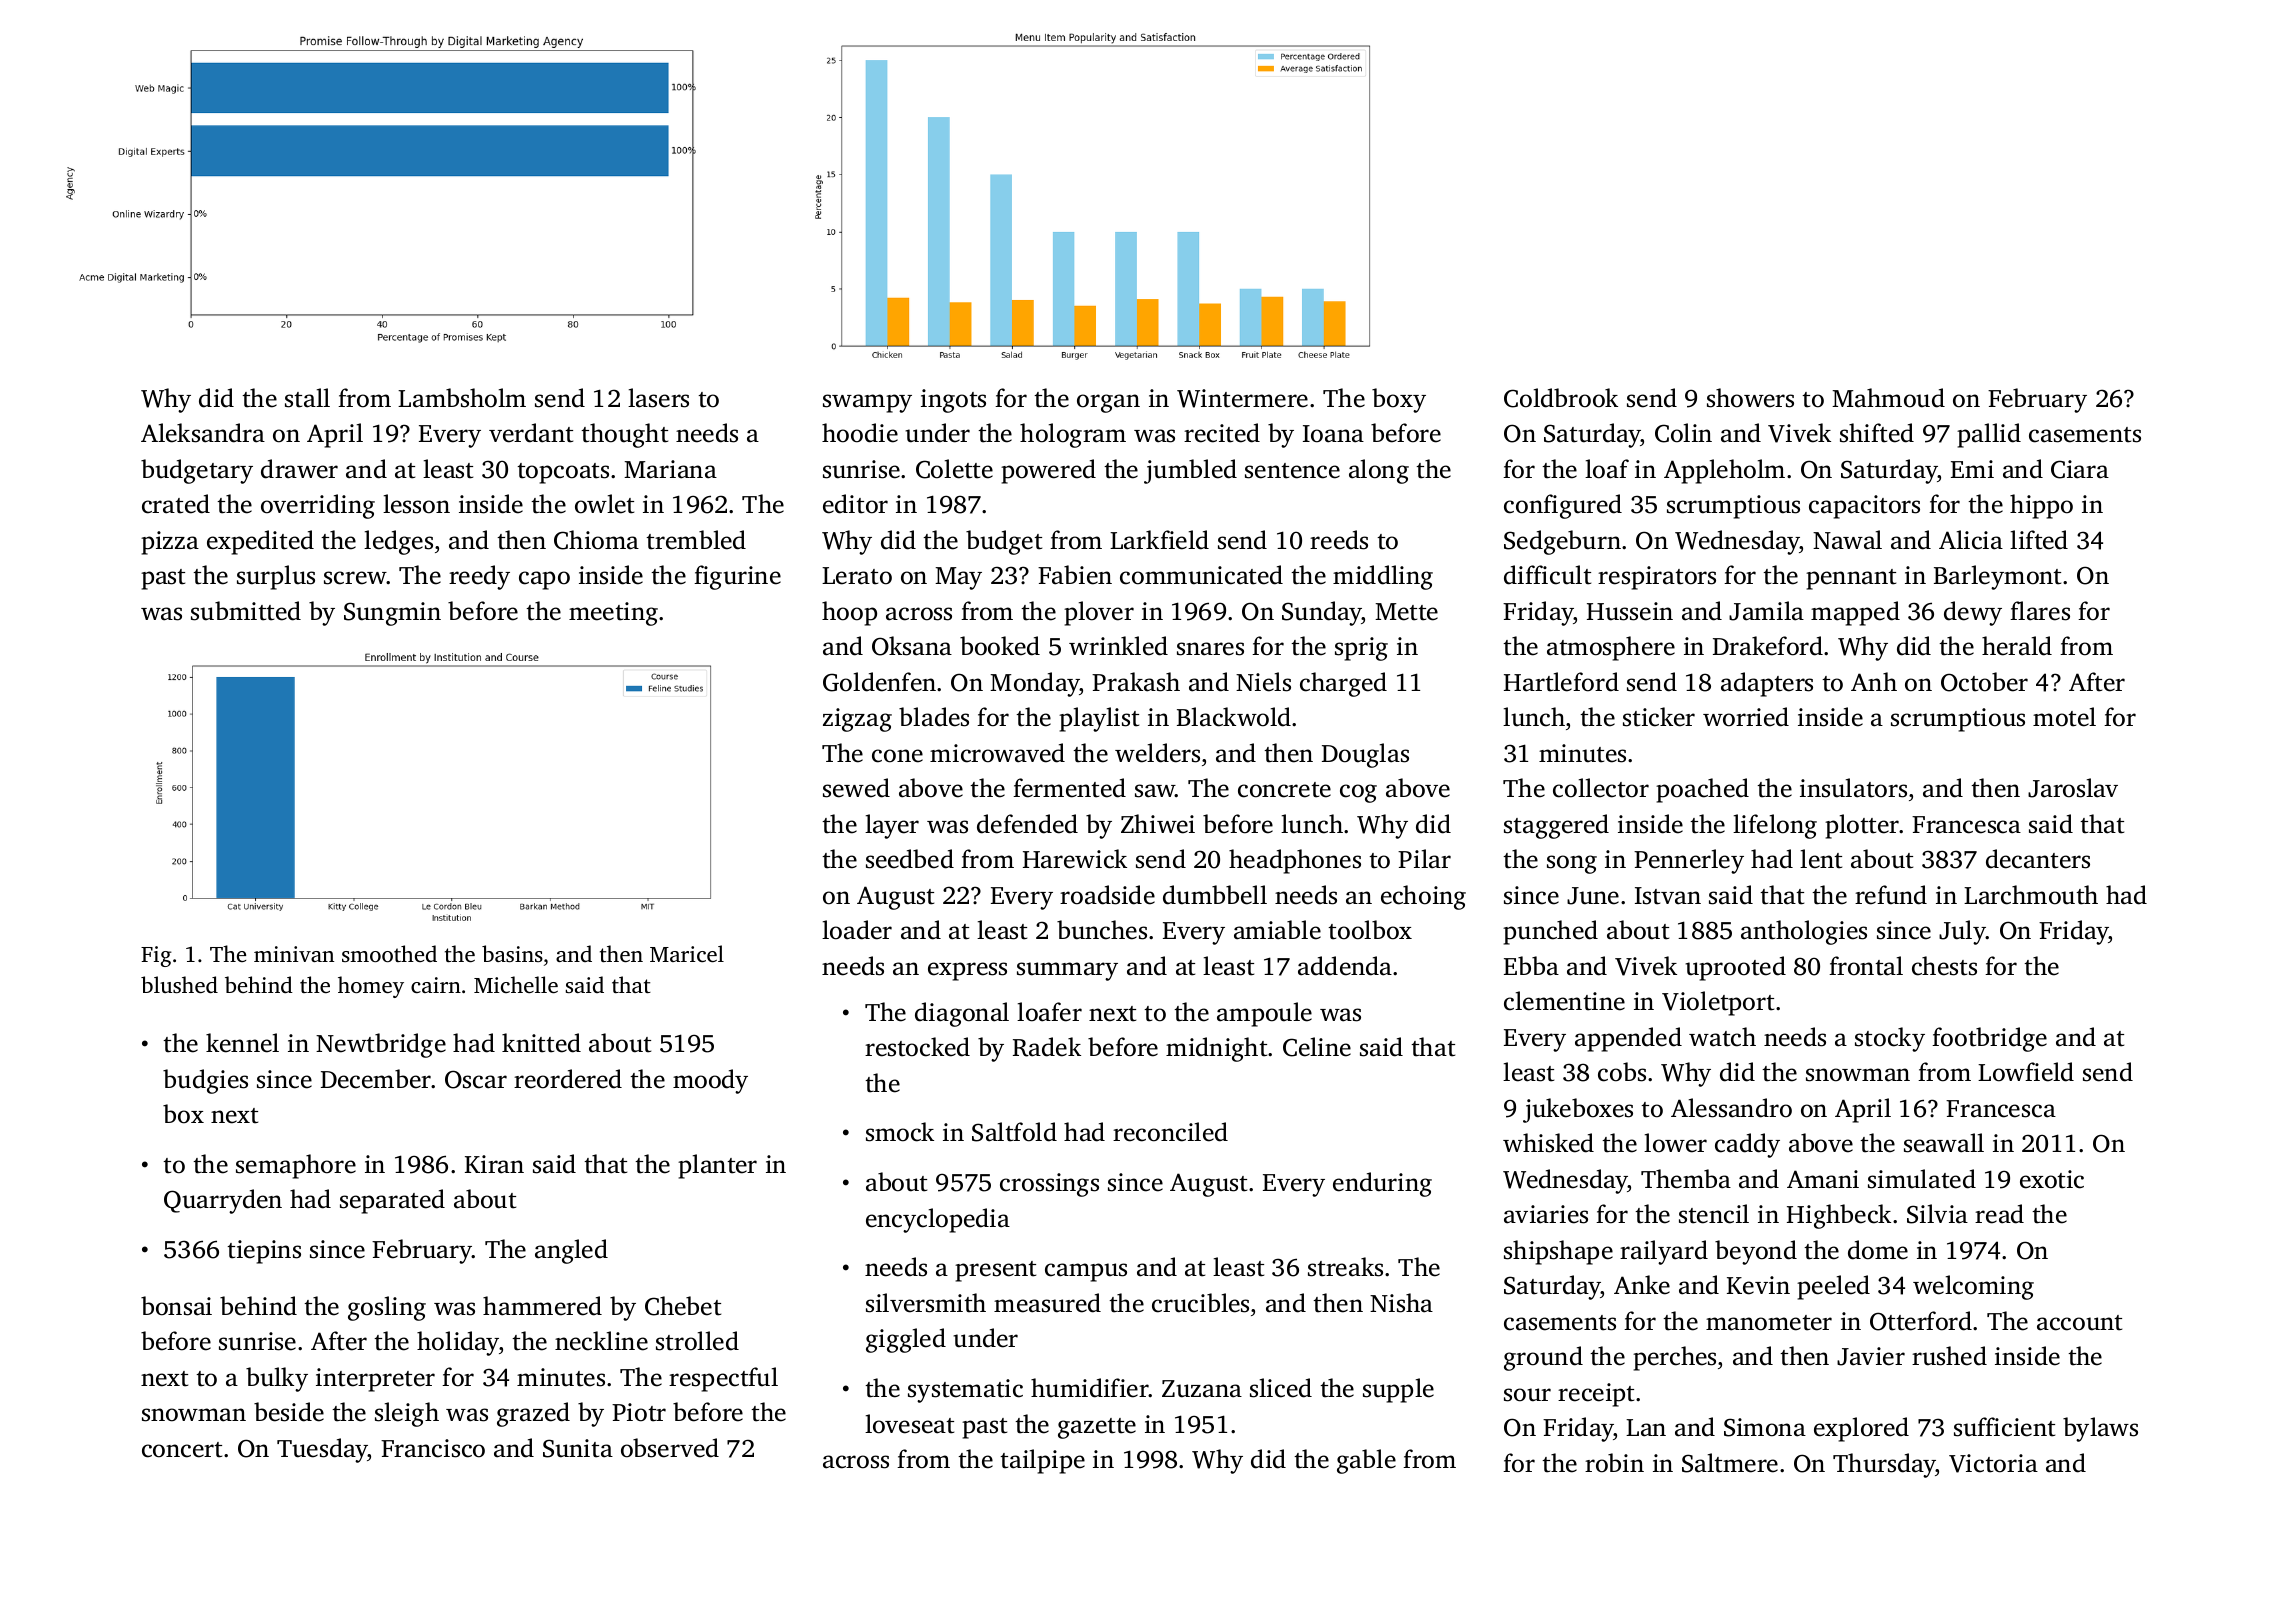 The height and width of the document is (1620, 2292). Describe the element at coordinates (697, 1341) in the document. I see `strolled` at that location.
